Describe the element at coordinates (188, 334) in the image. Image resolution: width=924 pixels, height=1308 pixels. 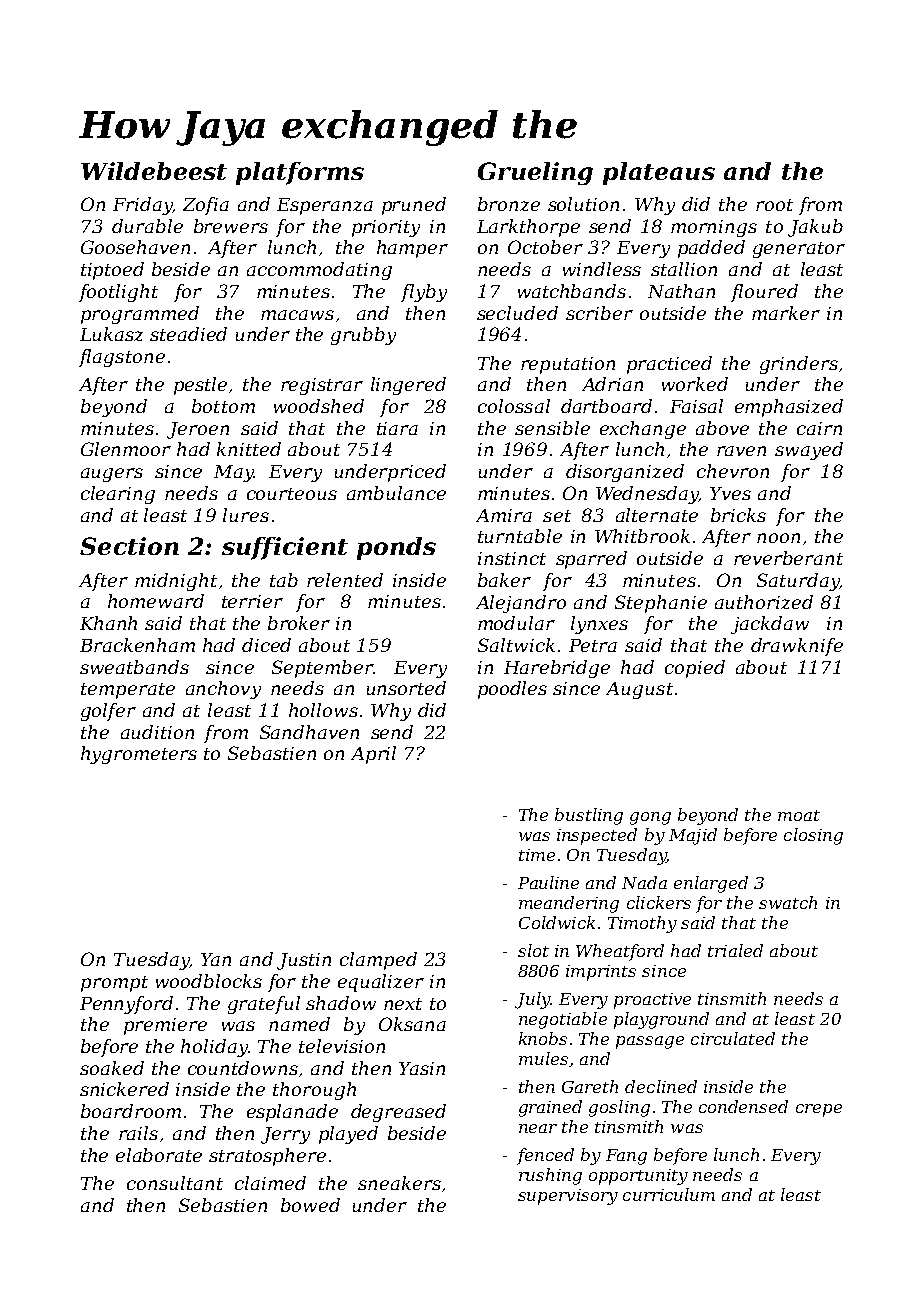
I see `steadied` at that location.
